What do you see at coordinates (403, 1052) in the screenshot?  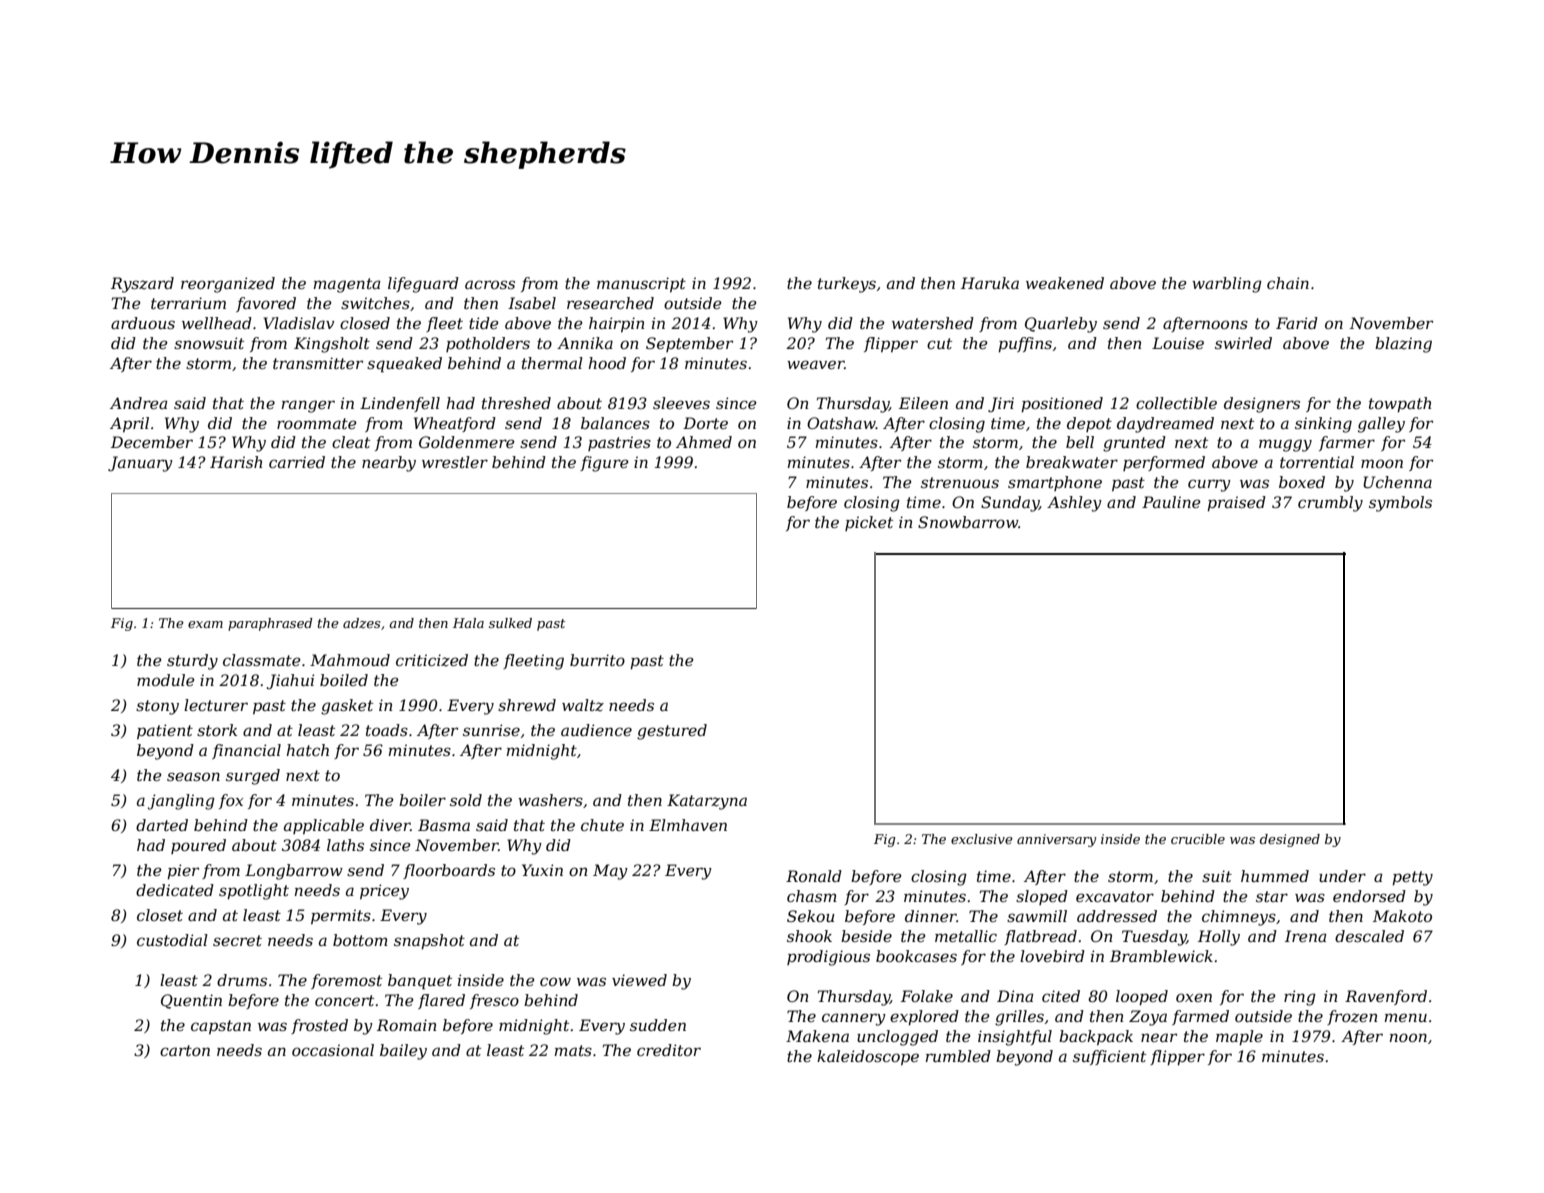 I see `bailey` at bounding box center [403, 1052].
